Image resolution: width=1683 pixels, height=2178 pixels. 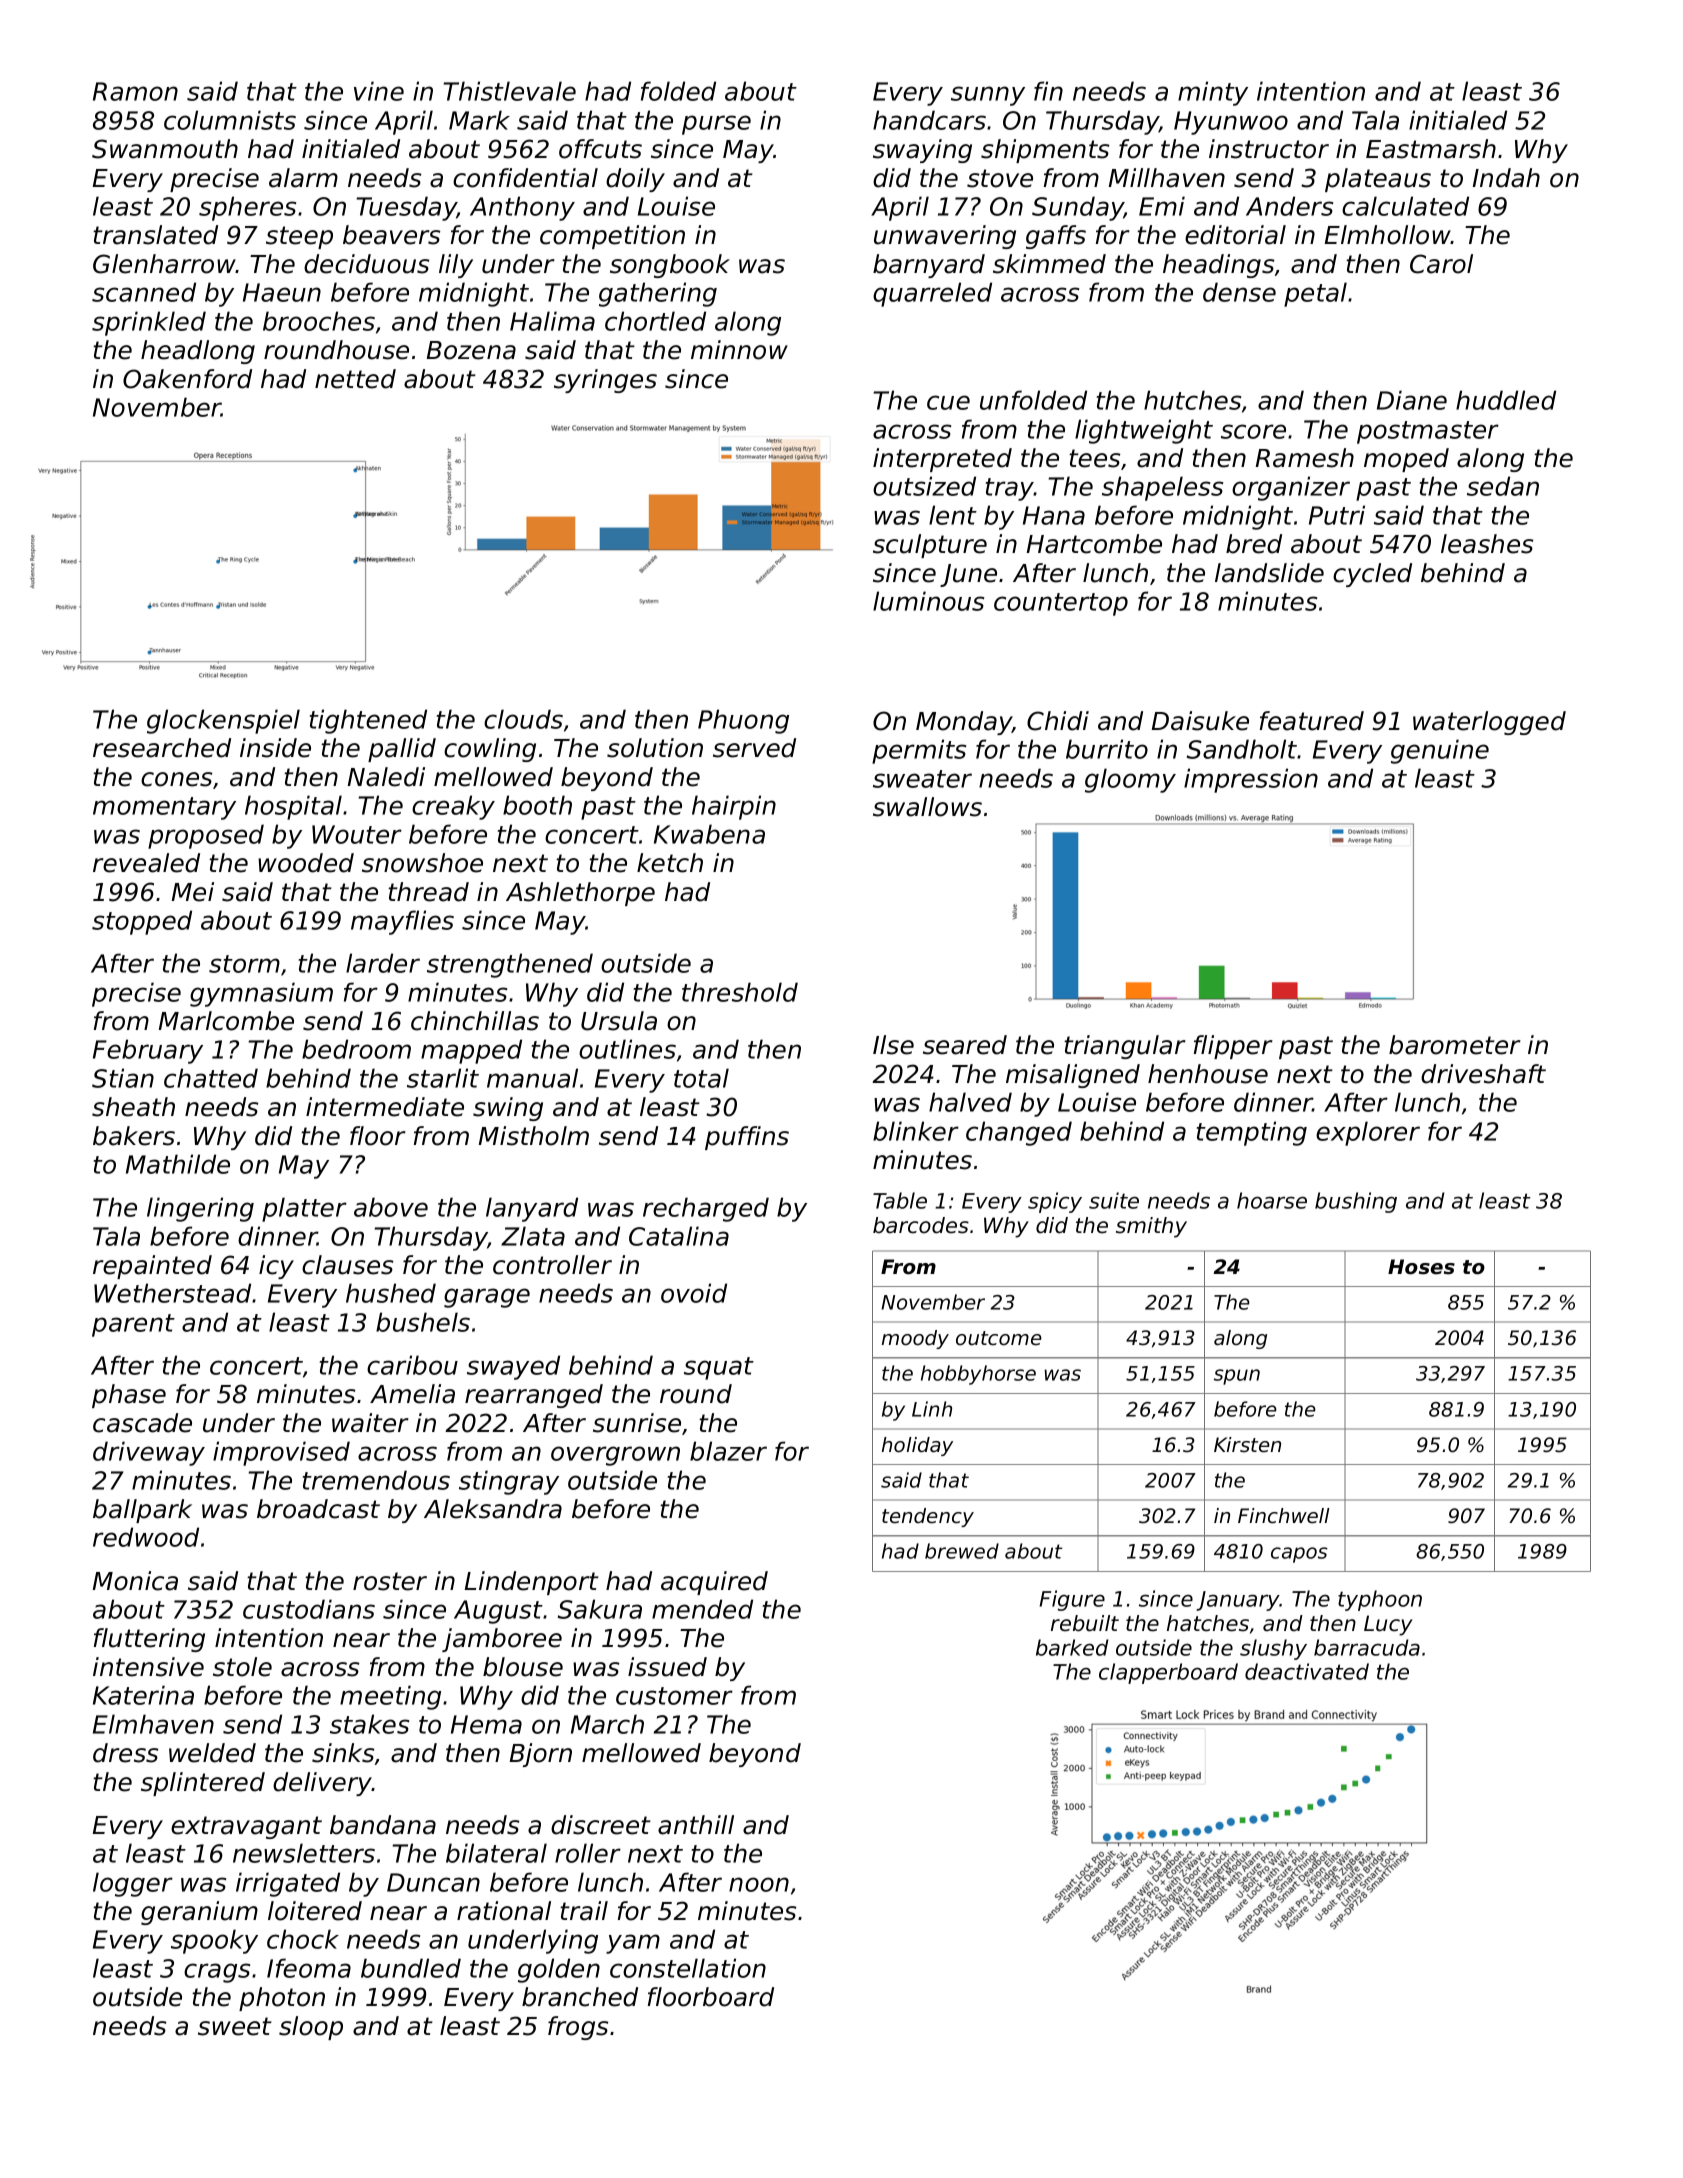 What do you see at coordinates (155, 235) in the screenshot?
I see `translated` at bounding box center [155, 235].
